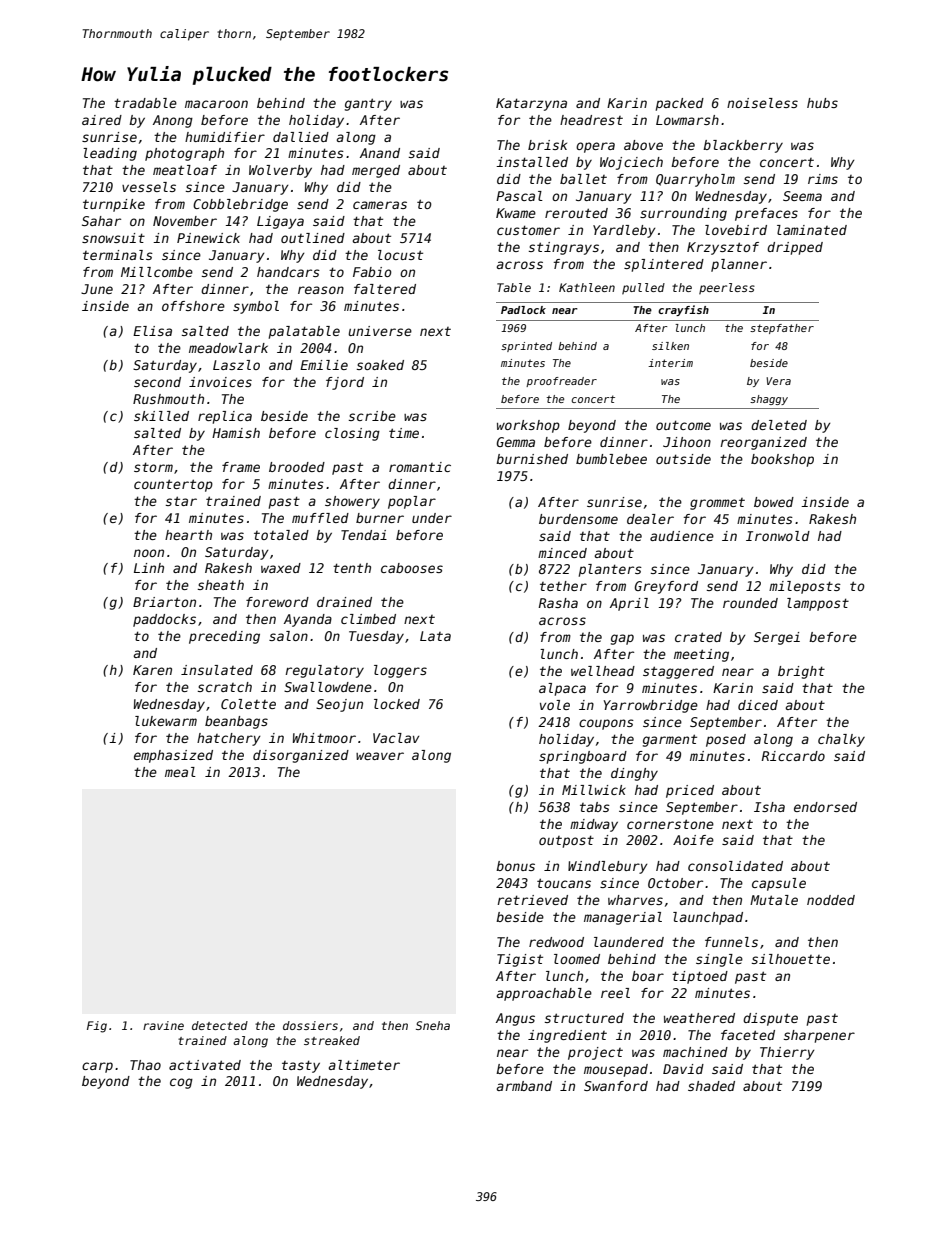 This document has width=952, height=1233. Describe the element at coordinates (758, 705) in the document. I see `diced` at that location.
